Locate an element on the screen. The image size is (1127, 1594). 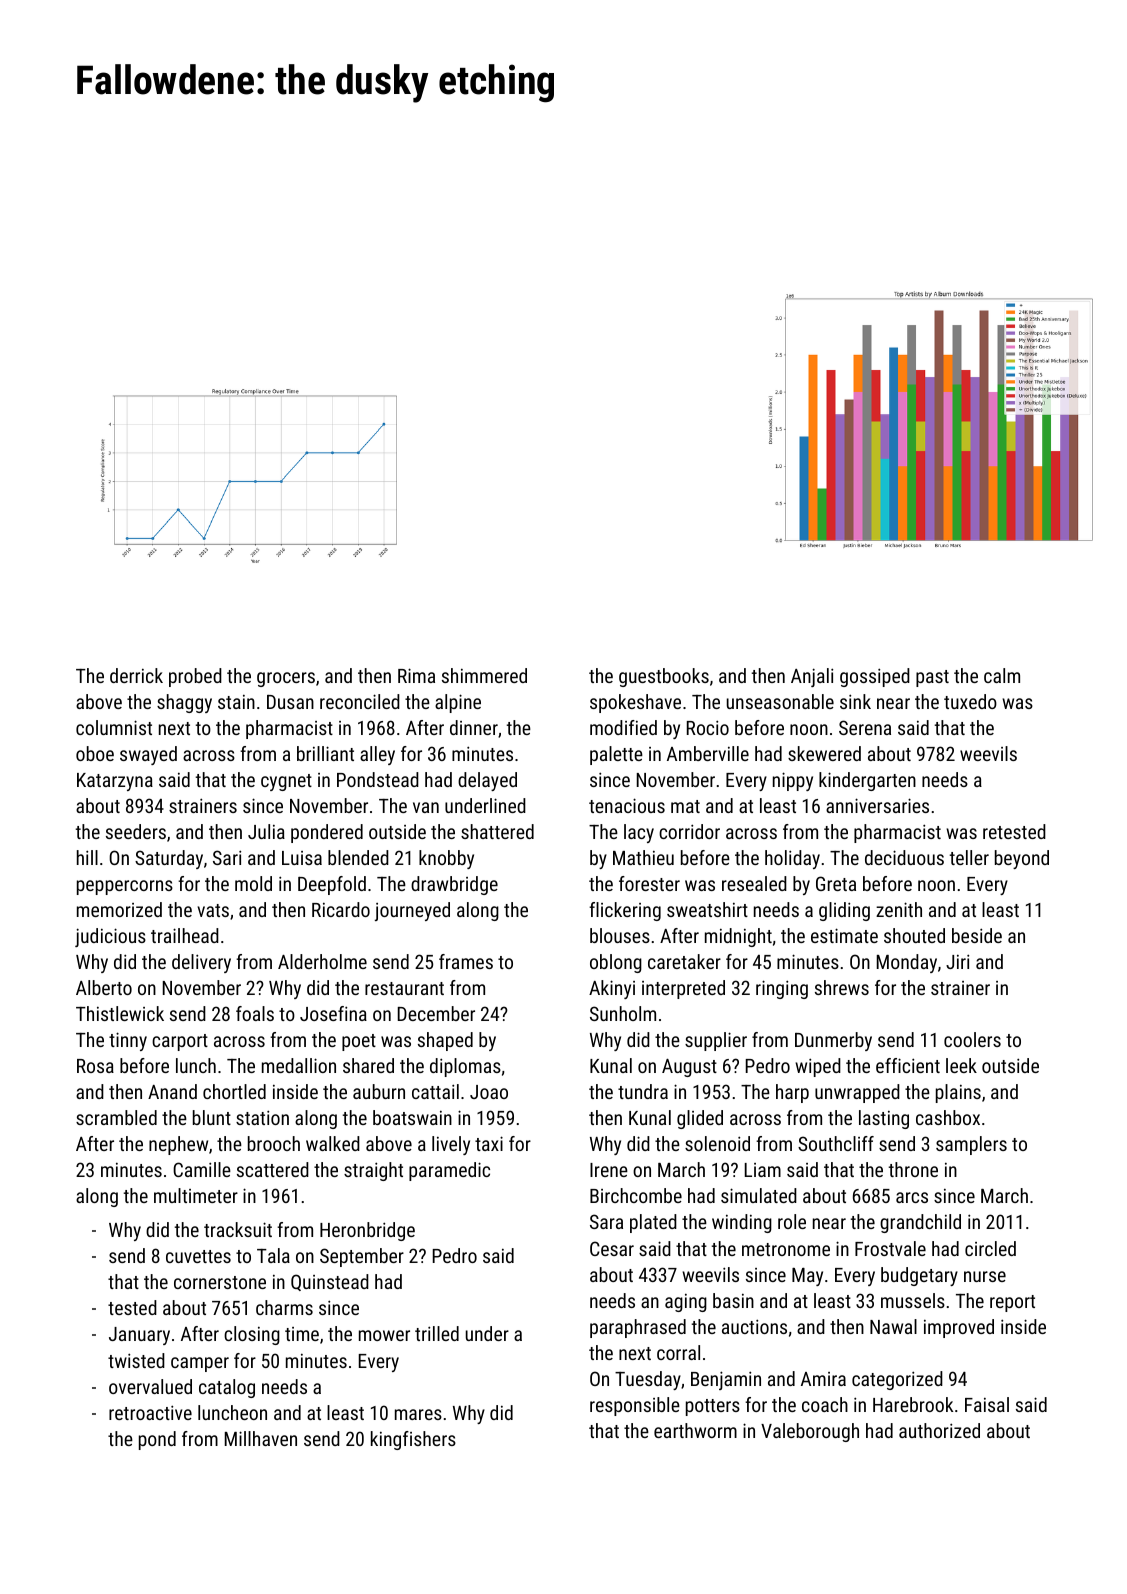
taxi is located at coordinates (489, 1143).
